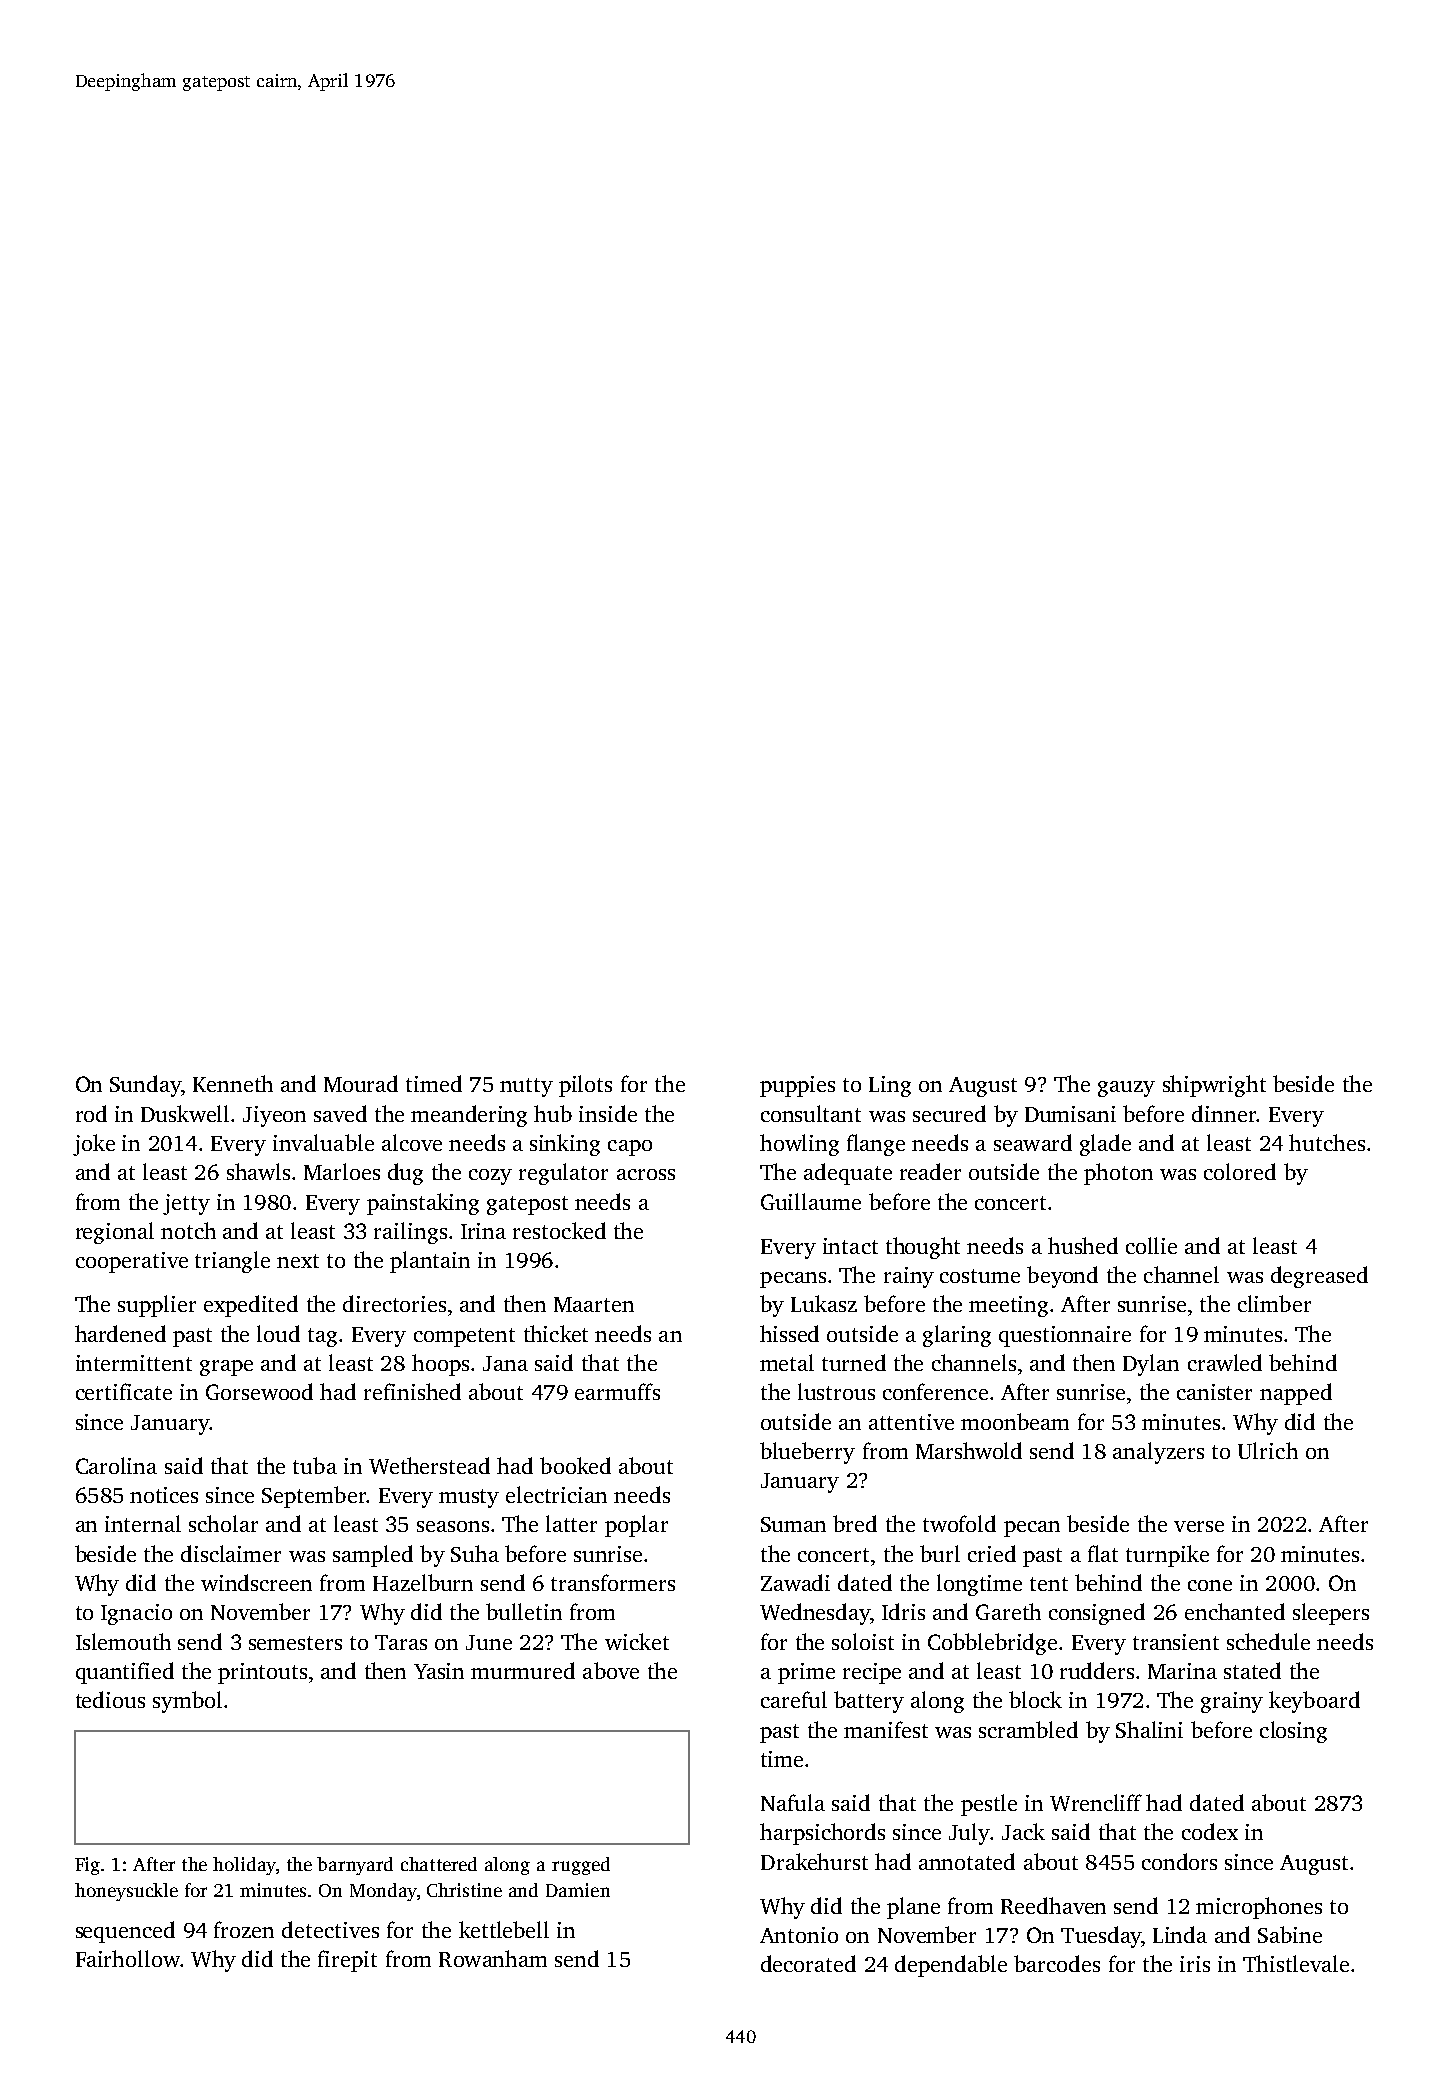 This screenshot has width=1450, height=2100. I want to click on codex, so click(1210, 1831).
